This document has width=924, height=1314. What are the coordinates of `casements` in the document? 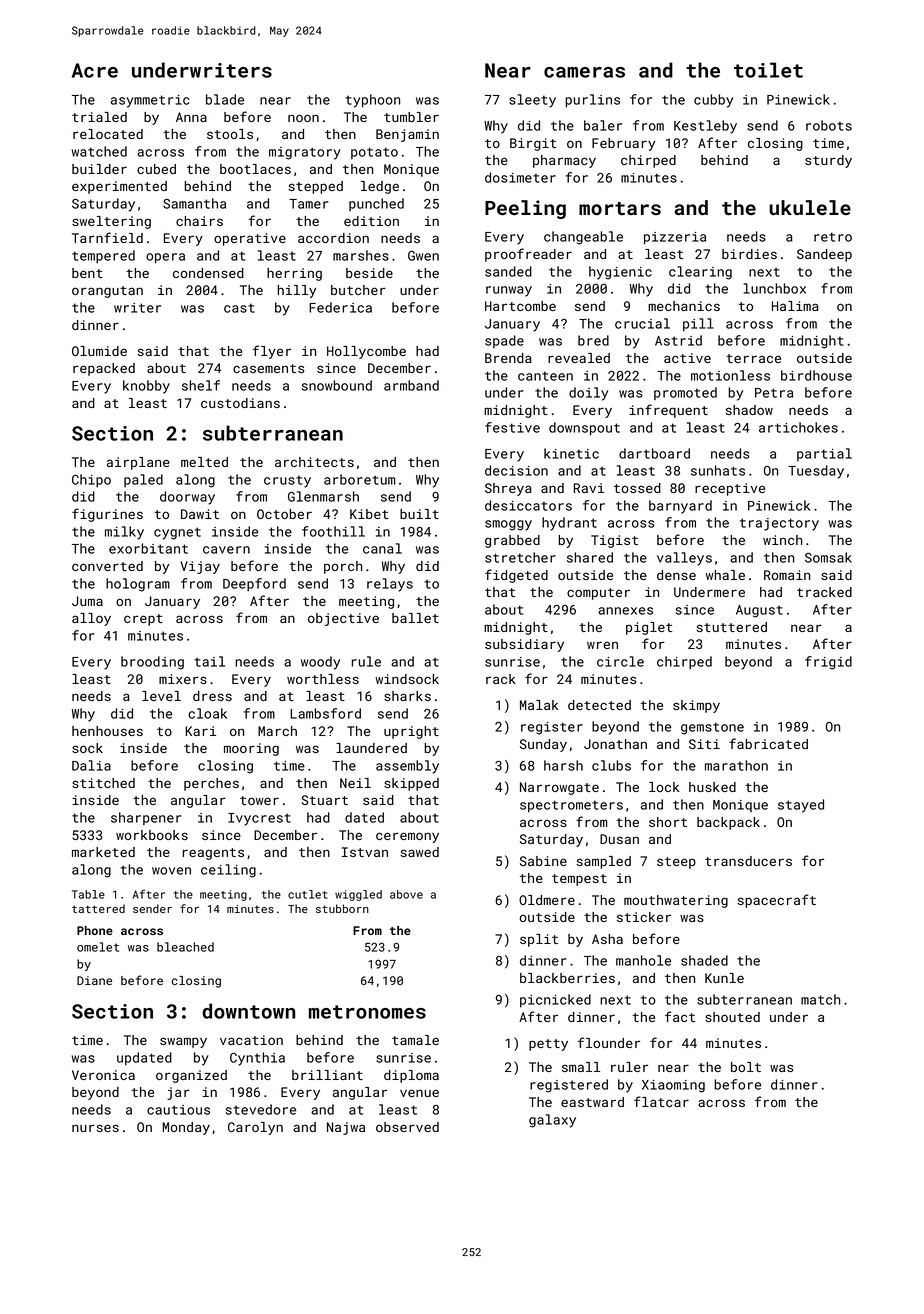 It's located at (268, 368).
